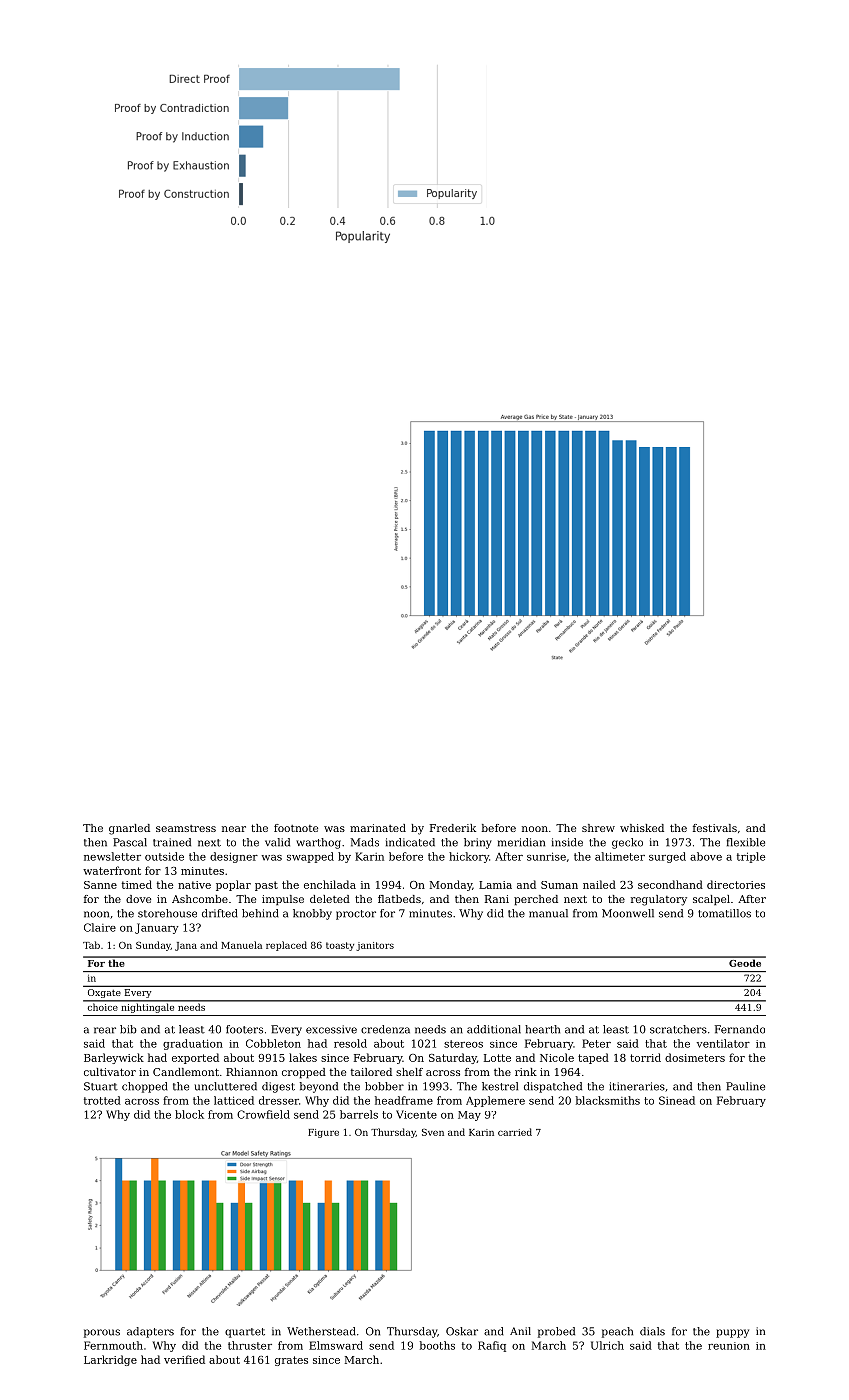 The image size is (849, 1400). I want to click on gnarled, so click(129, 829).
